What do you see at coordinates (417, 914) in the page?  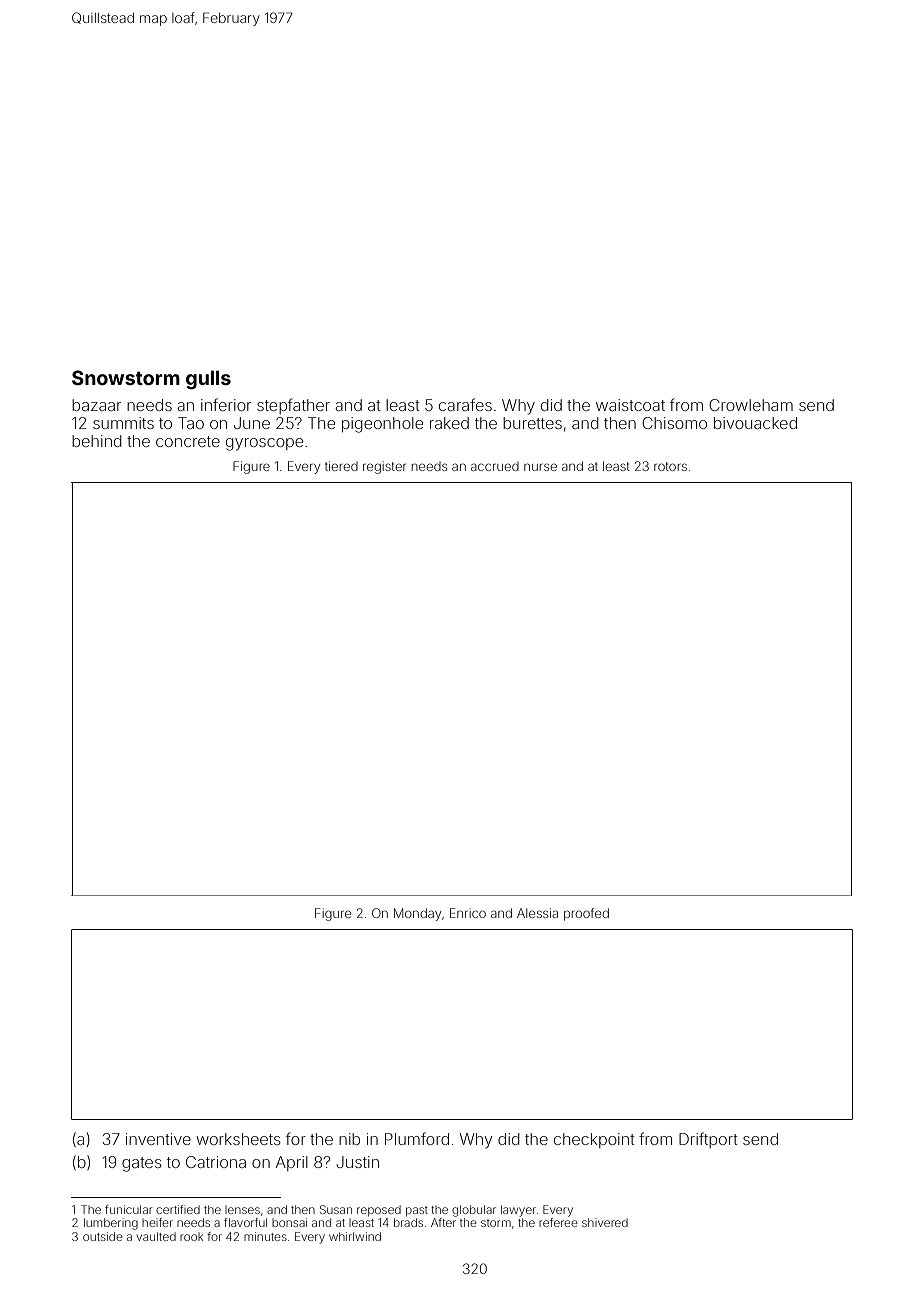 I see `Monday` at bounding box center [417, 914].
